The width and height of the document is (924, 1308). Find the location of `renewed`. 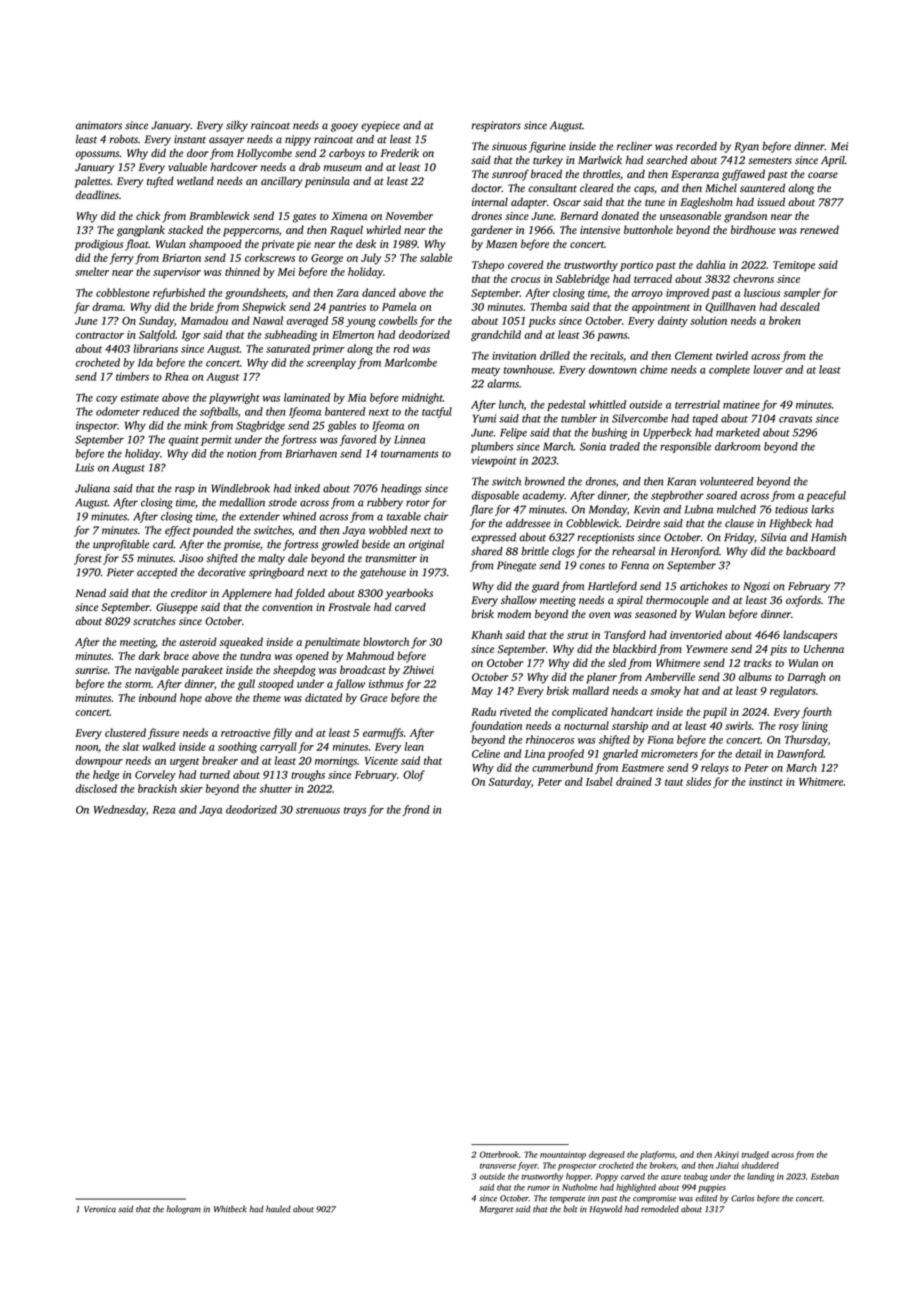

renewed is located at coordinates (819, 229).
